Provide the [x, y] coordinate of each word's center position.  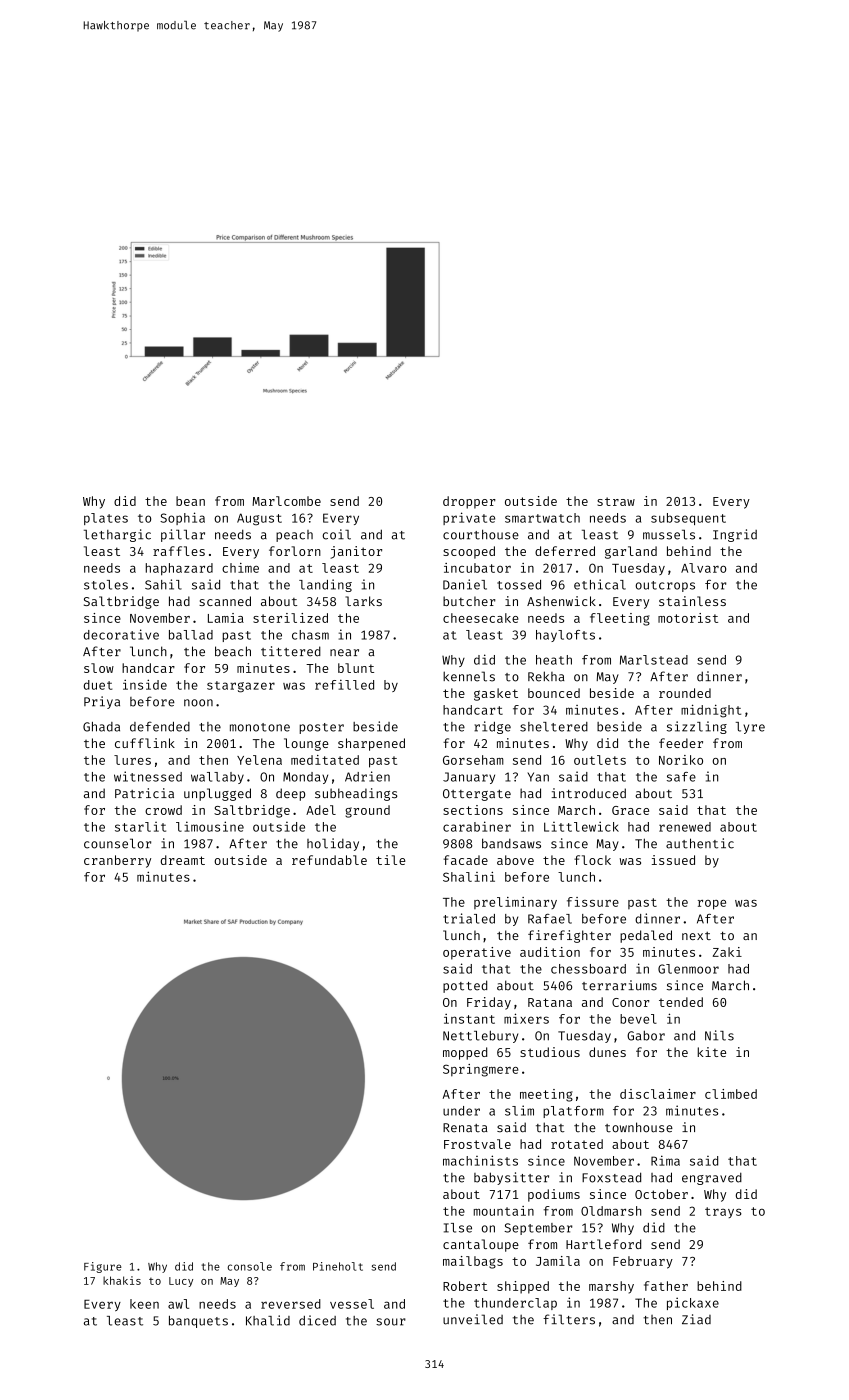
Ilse [458, 1228]
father [666, 1286]
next [696, 936]
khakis [122, 1280]
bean [190, 501]
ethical [600, 584]
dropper [469, 502]
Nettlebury [480, 1037]
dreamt [183, 860]
